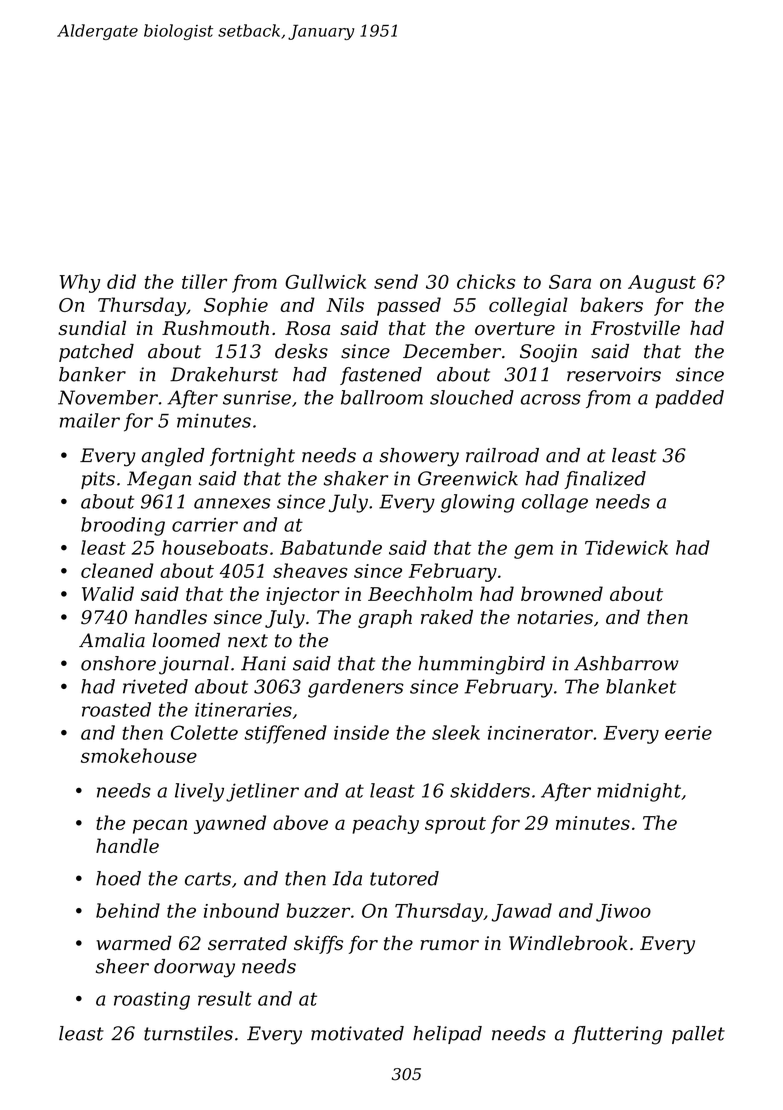  What do you see at coordinates (262, 792) in the screenshot?
I see `jetliner` at bounding box center [262, 792].
